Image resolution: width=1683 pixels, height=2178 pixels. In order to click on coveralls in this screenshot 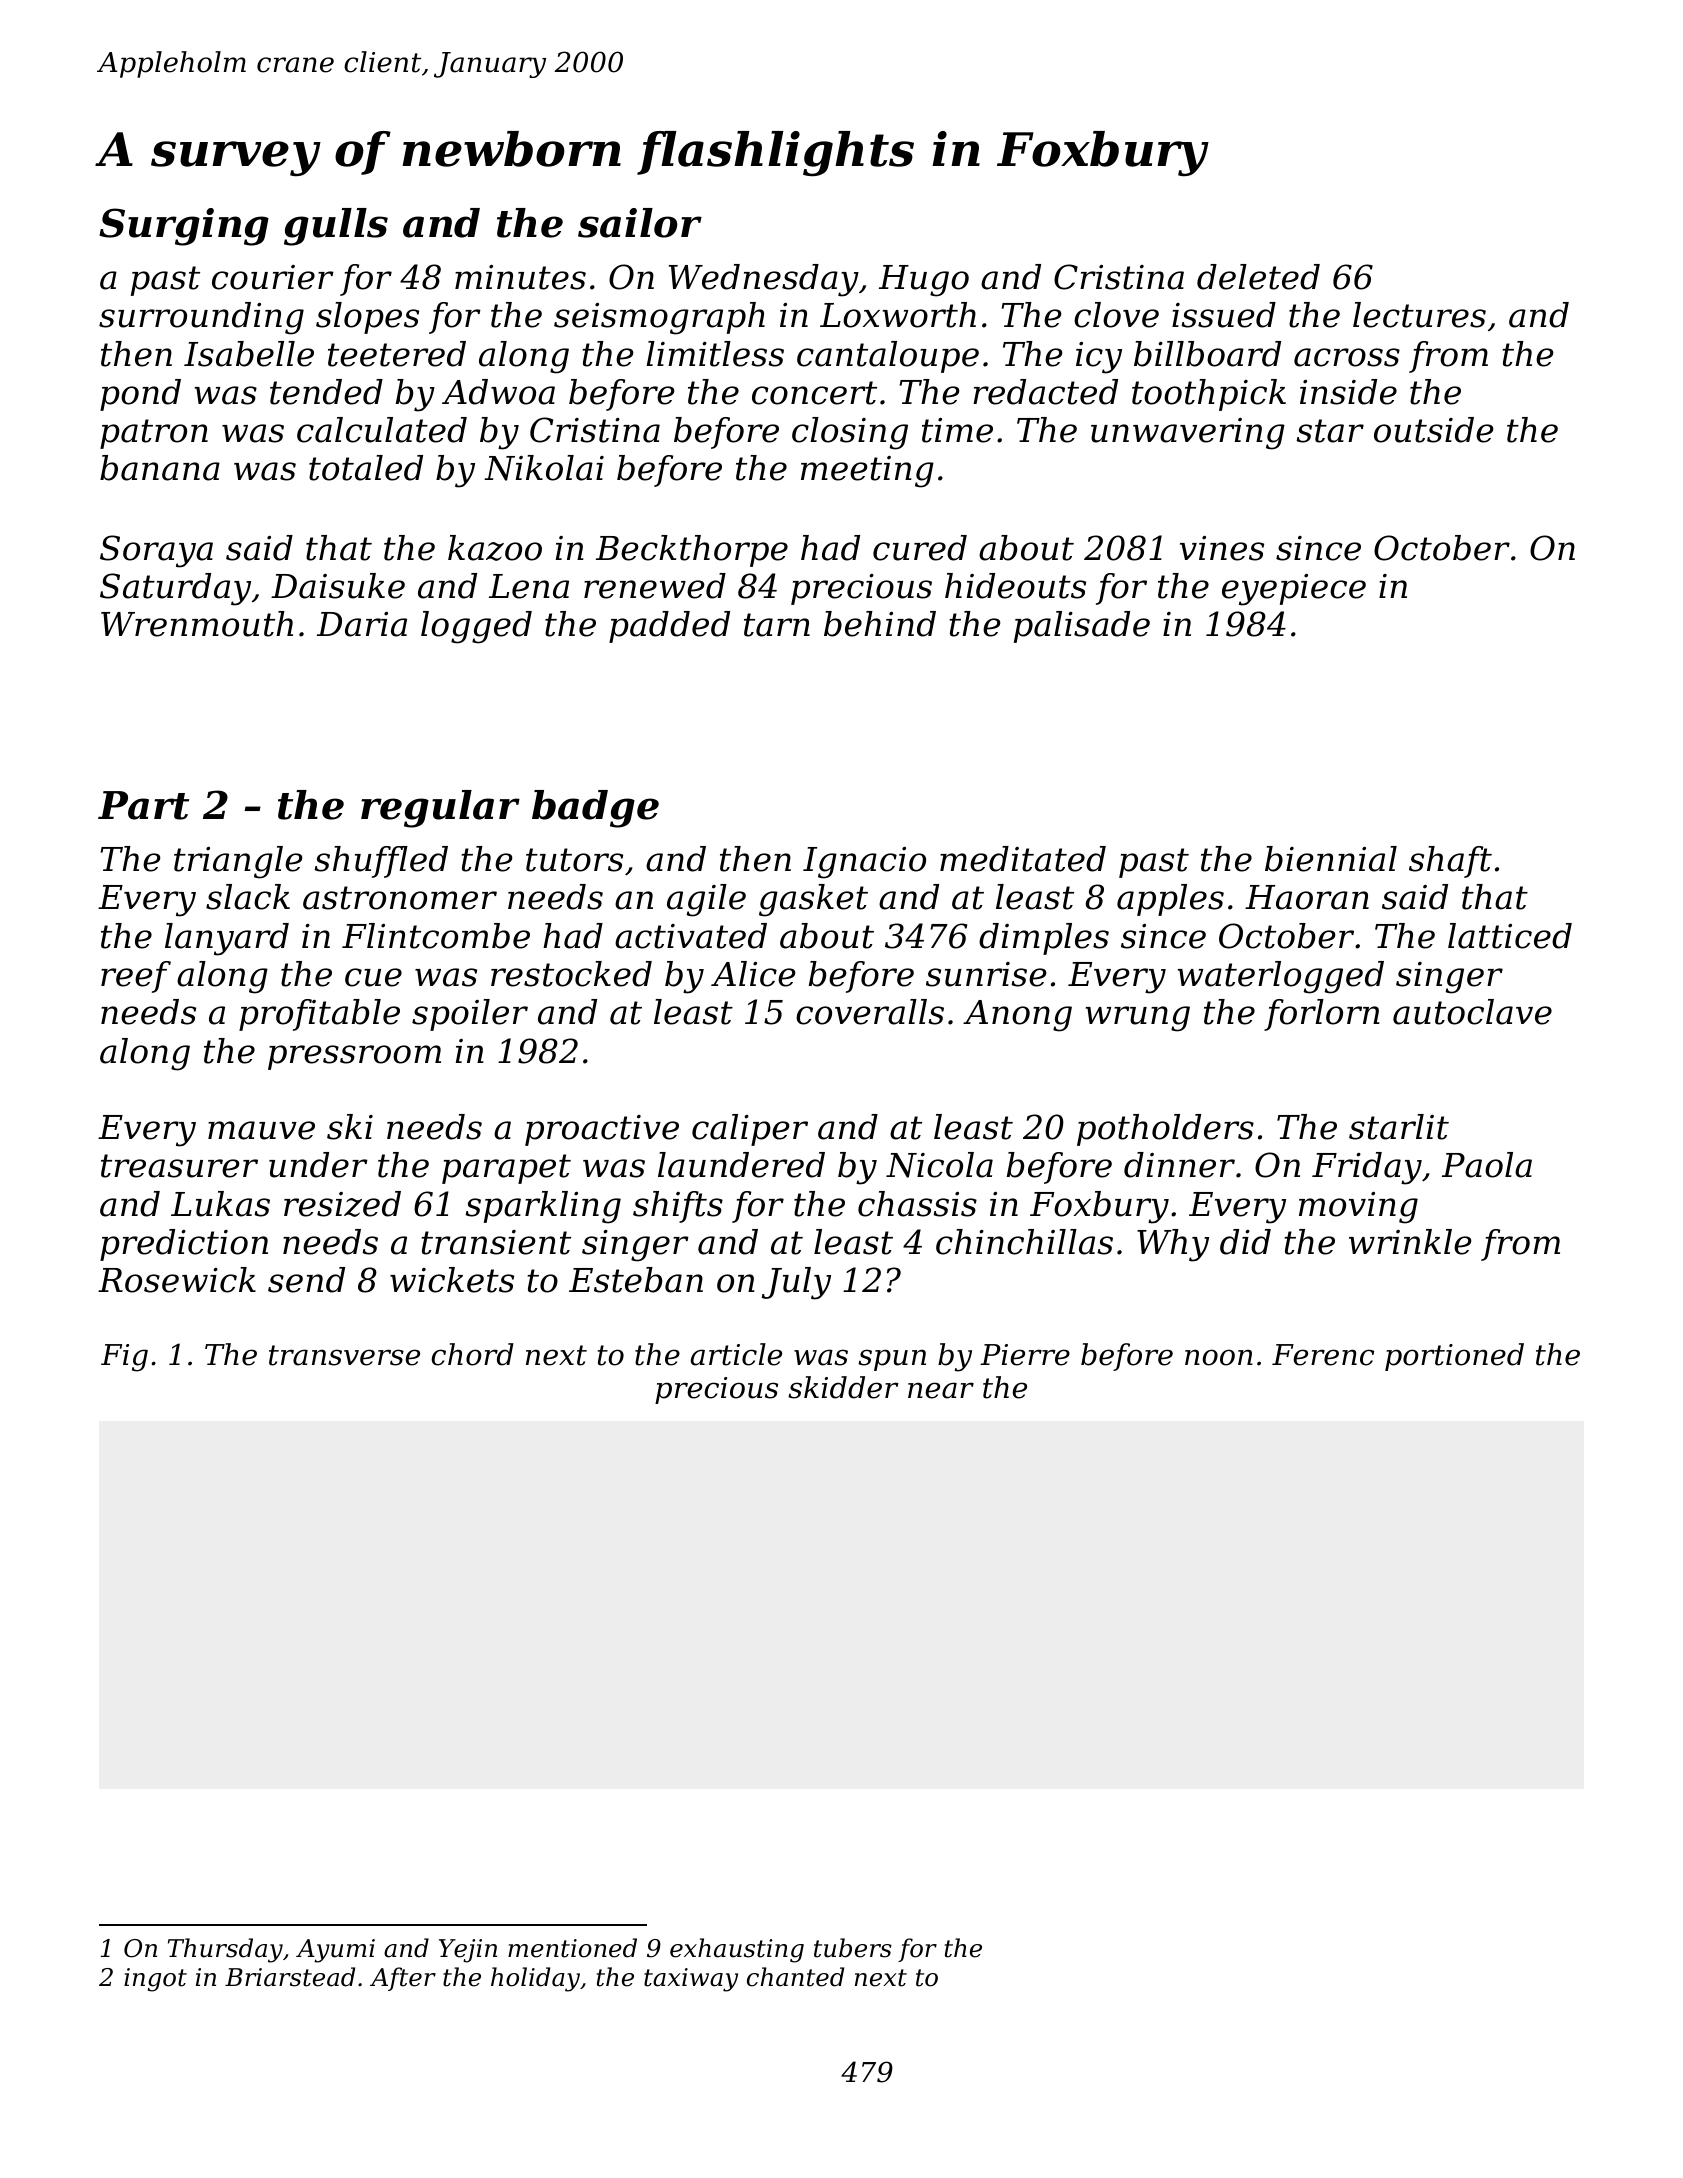, I will do `click(870, 1012)`.
